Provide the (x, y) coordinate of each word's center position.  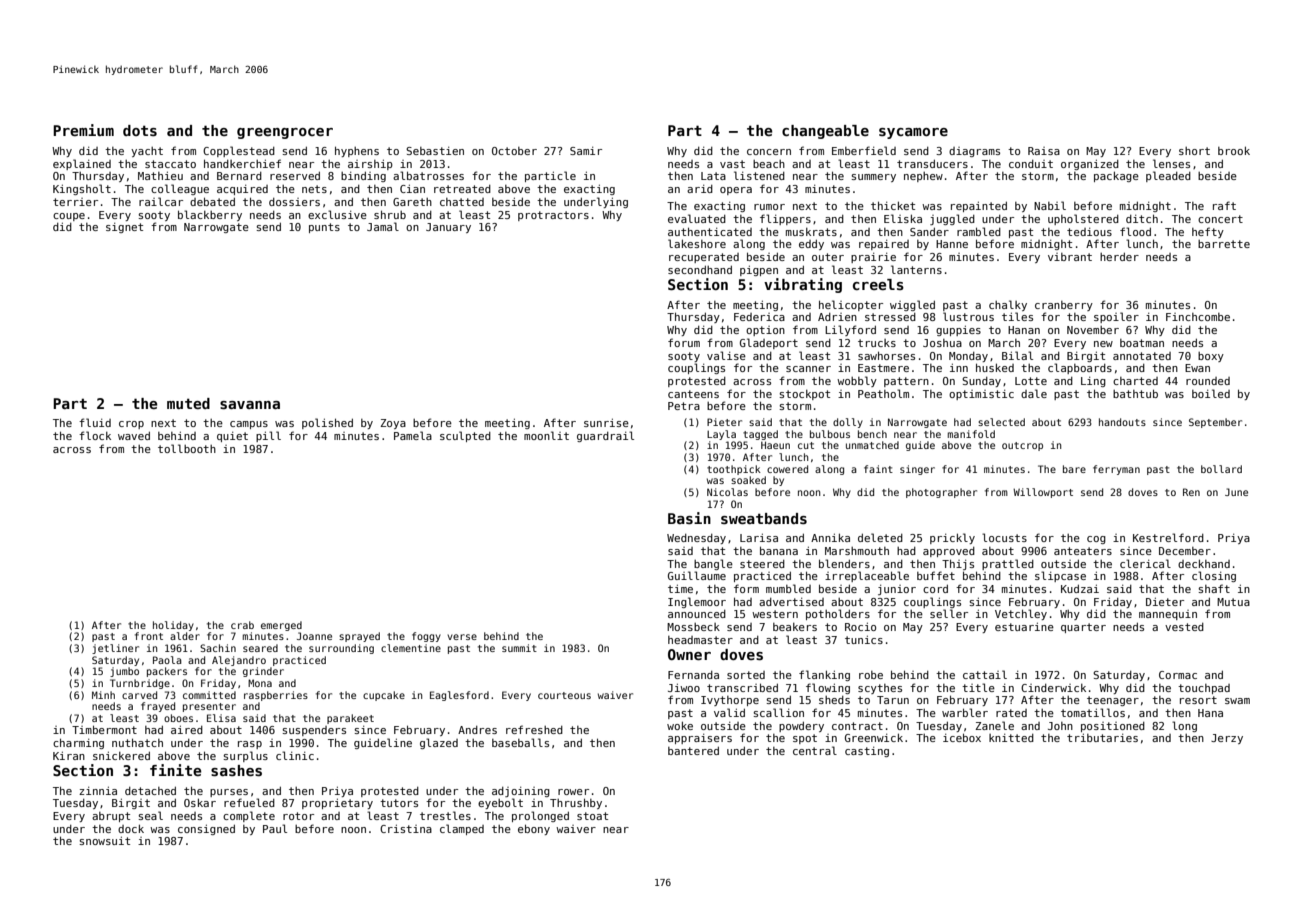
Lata (713, 176)
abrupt (111, 817)
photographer (941, 493)
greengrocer (285, 133)
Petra (684, 406)
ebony (534, 829)
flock (95, 435)
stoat (592, 816)
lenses (1171, 163)
